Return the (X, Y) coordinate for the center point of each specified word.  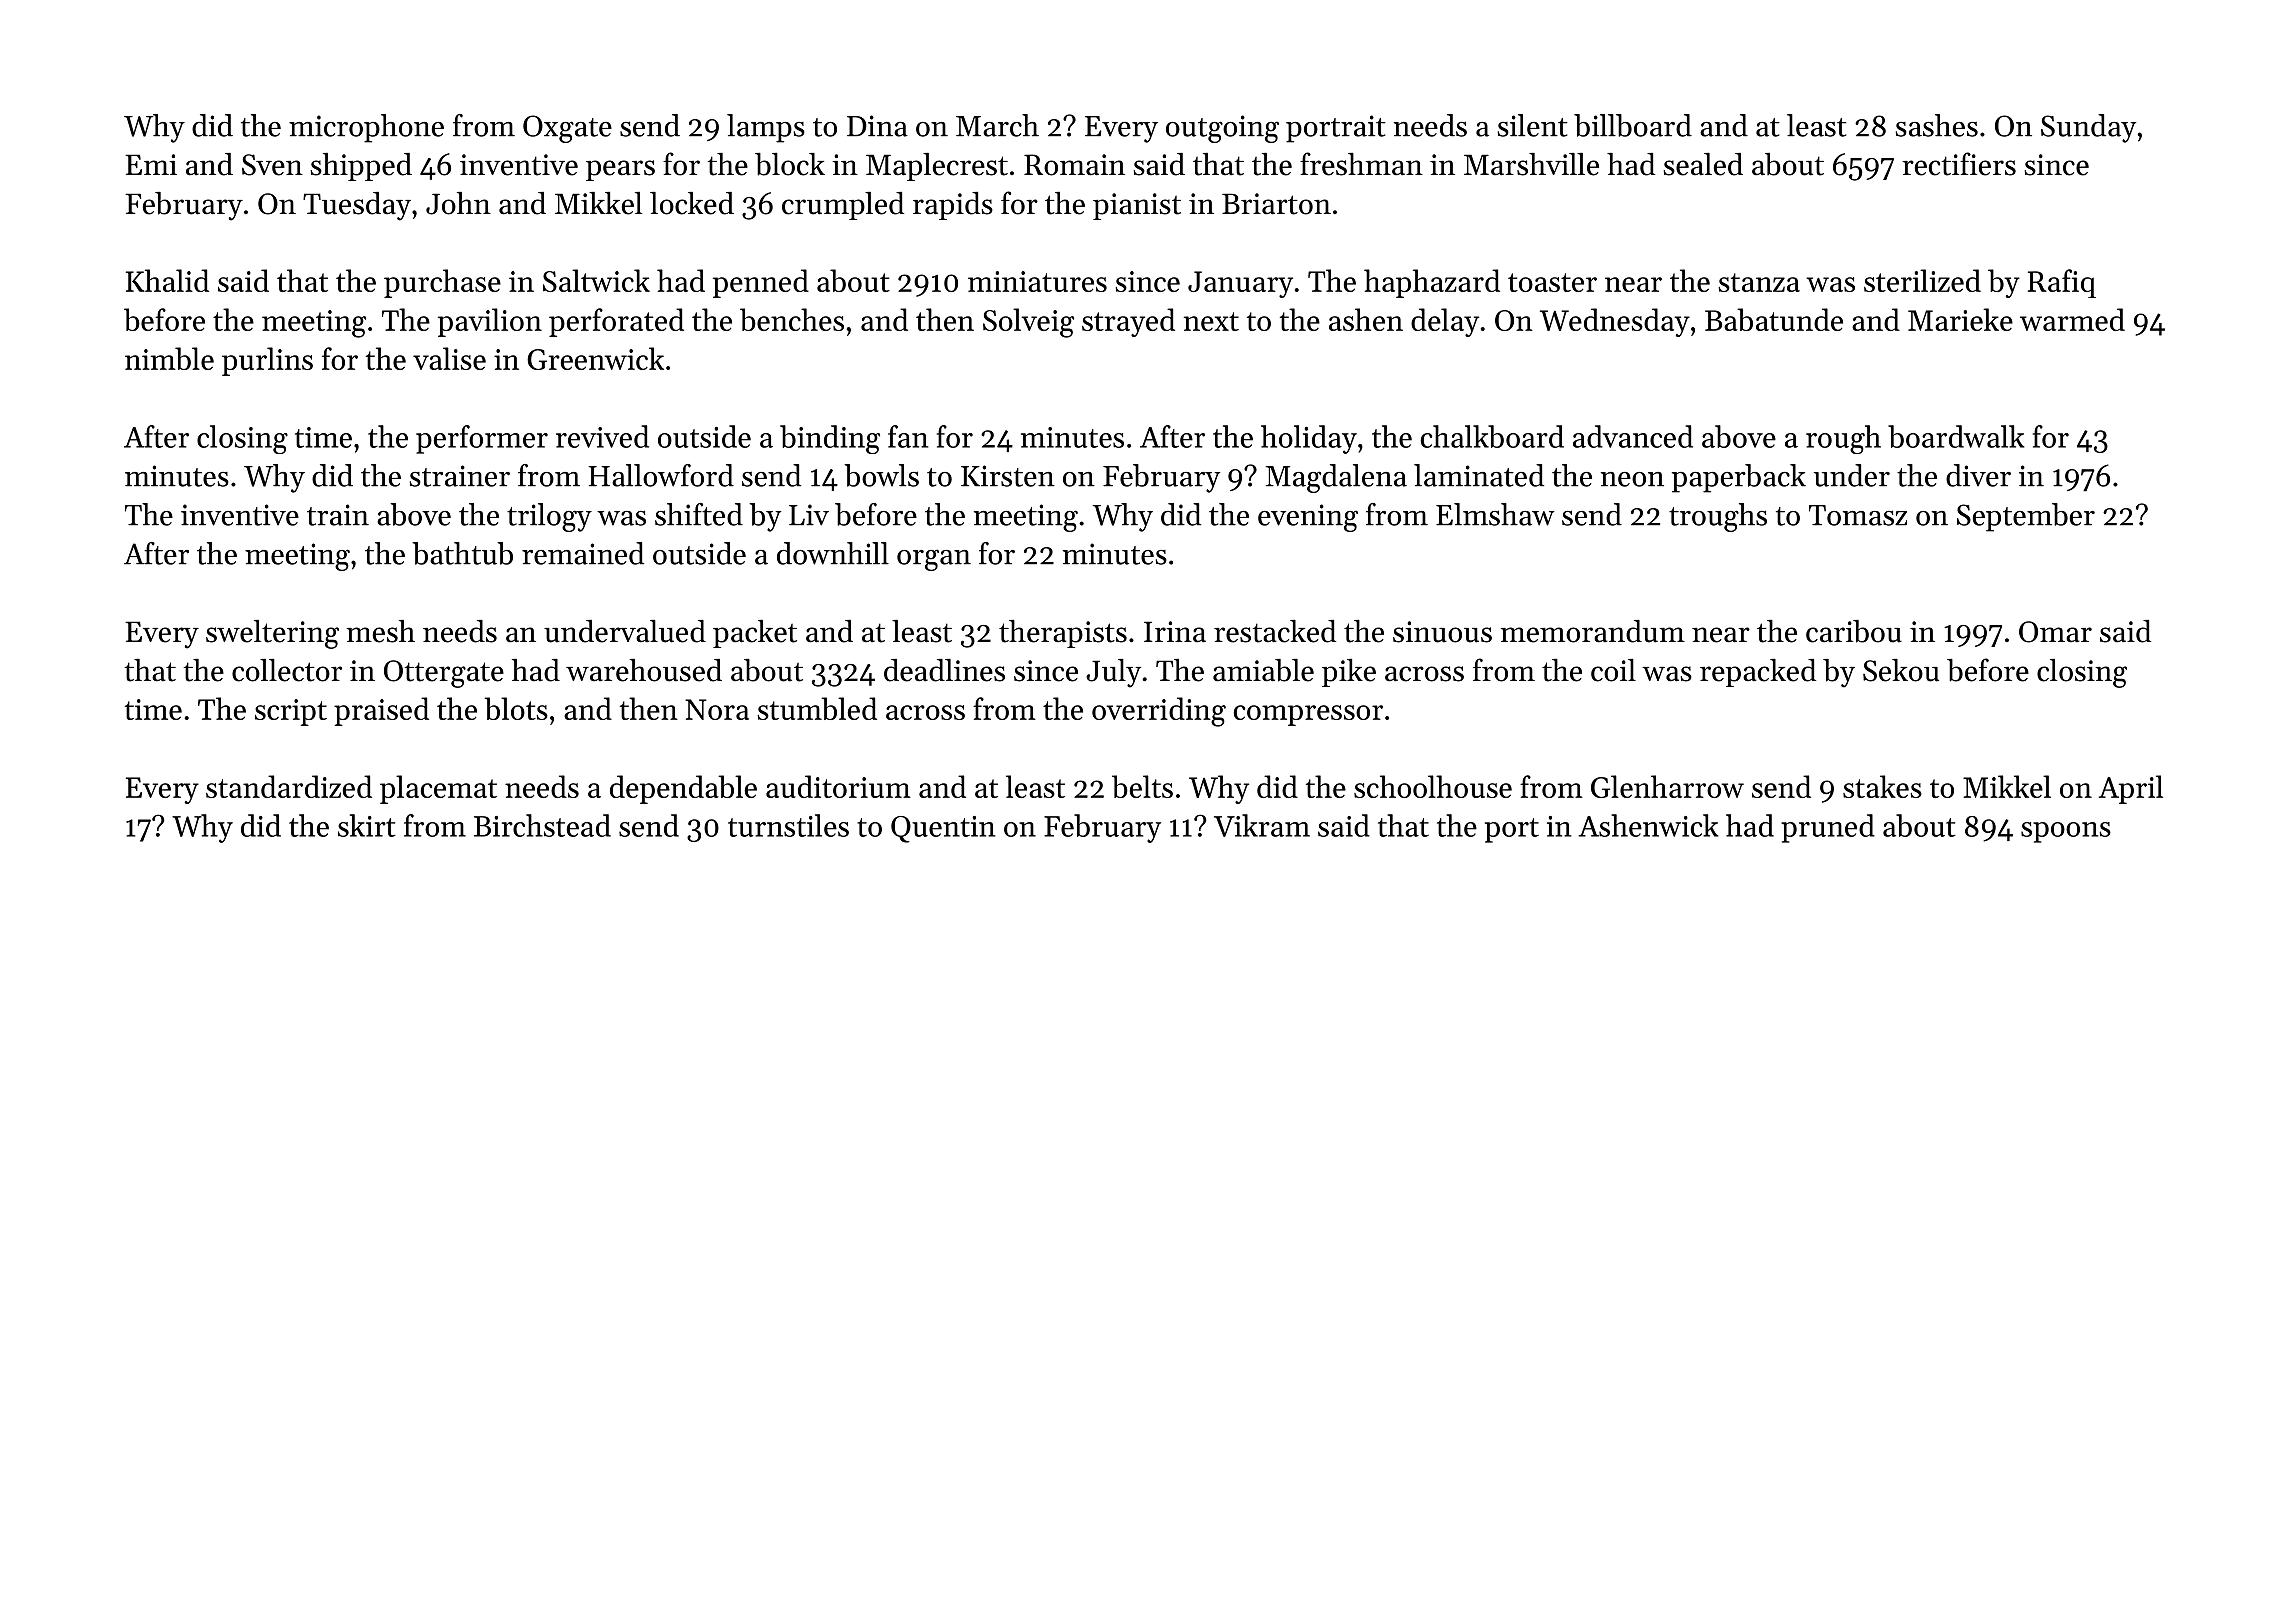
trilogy (549, 517)
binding (830, 439)
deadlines (944, 670)
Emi (151, 164)
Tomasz (1858, 515)
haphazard (1432, 283)
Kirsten (1008, 476)
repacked (1758, 673)
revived (602, 436)
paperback (1739, 478)
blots (516, 708)
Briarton (1276, 204)
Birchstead (542, 825)
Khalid (167, 280)
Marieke (1960, 319)
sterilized (1922, 280)
